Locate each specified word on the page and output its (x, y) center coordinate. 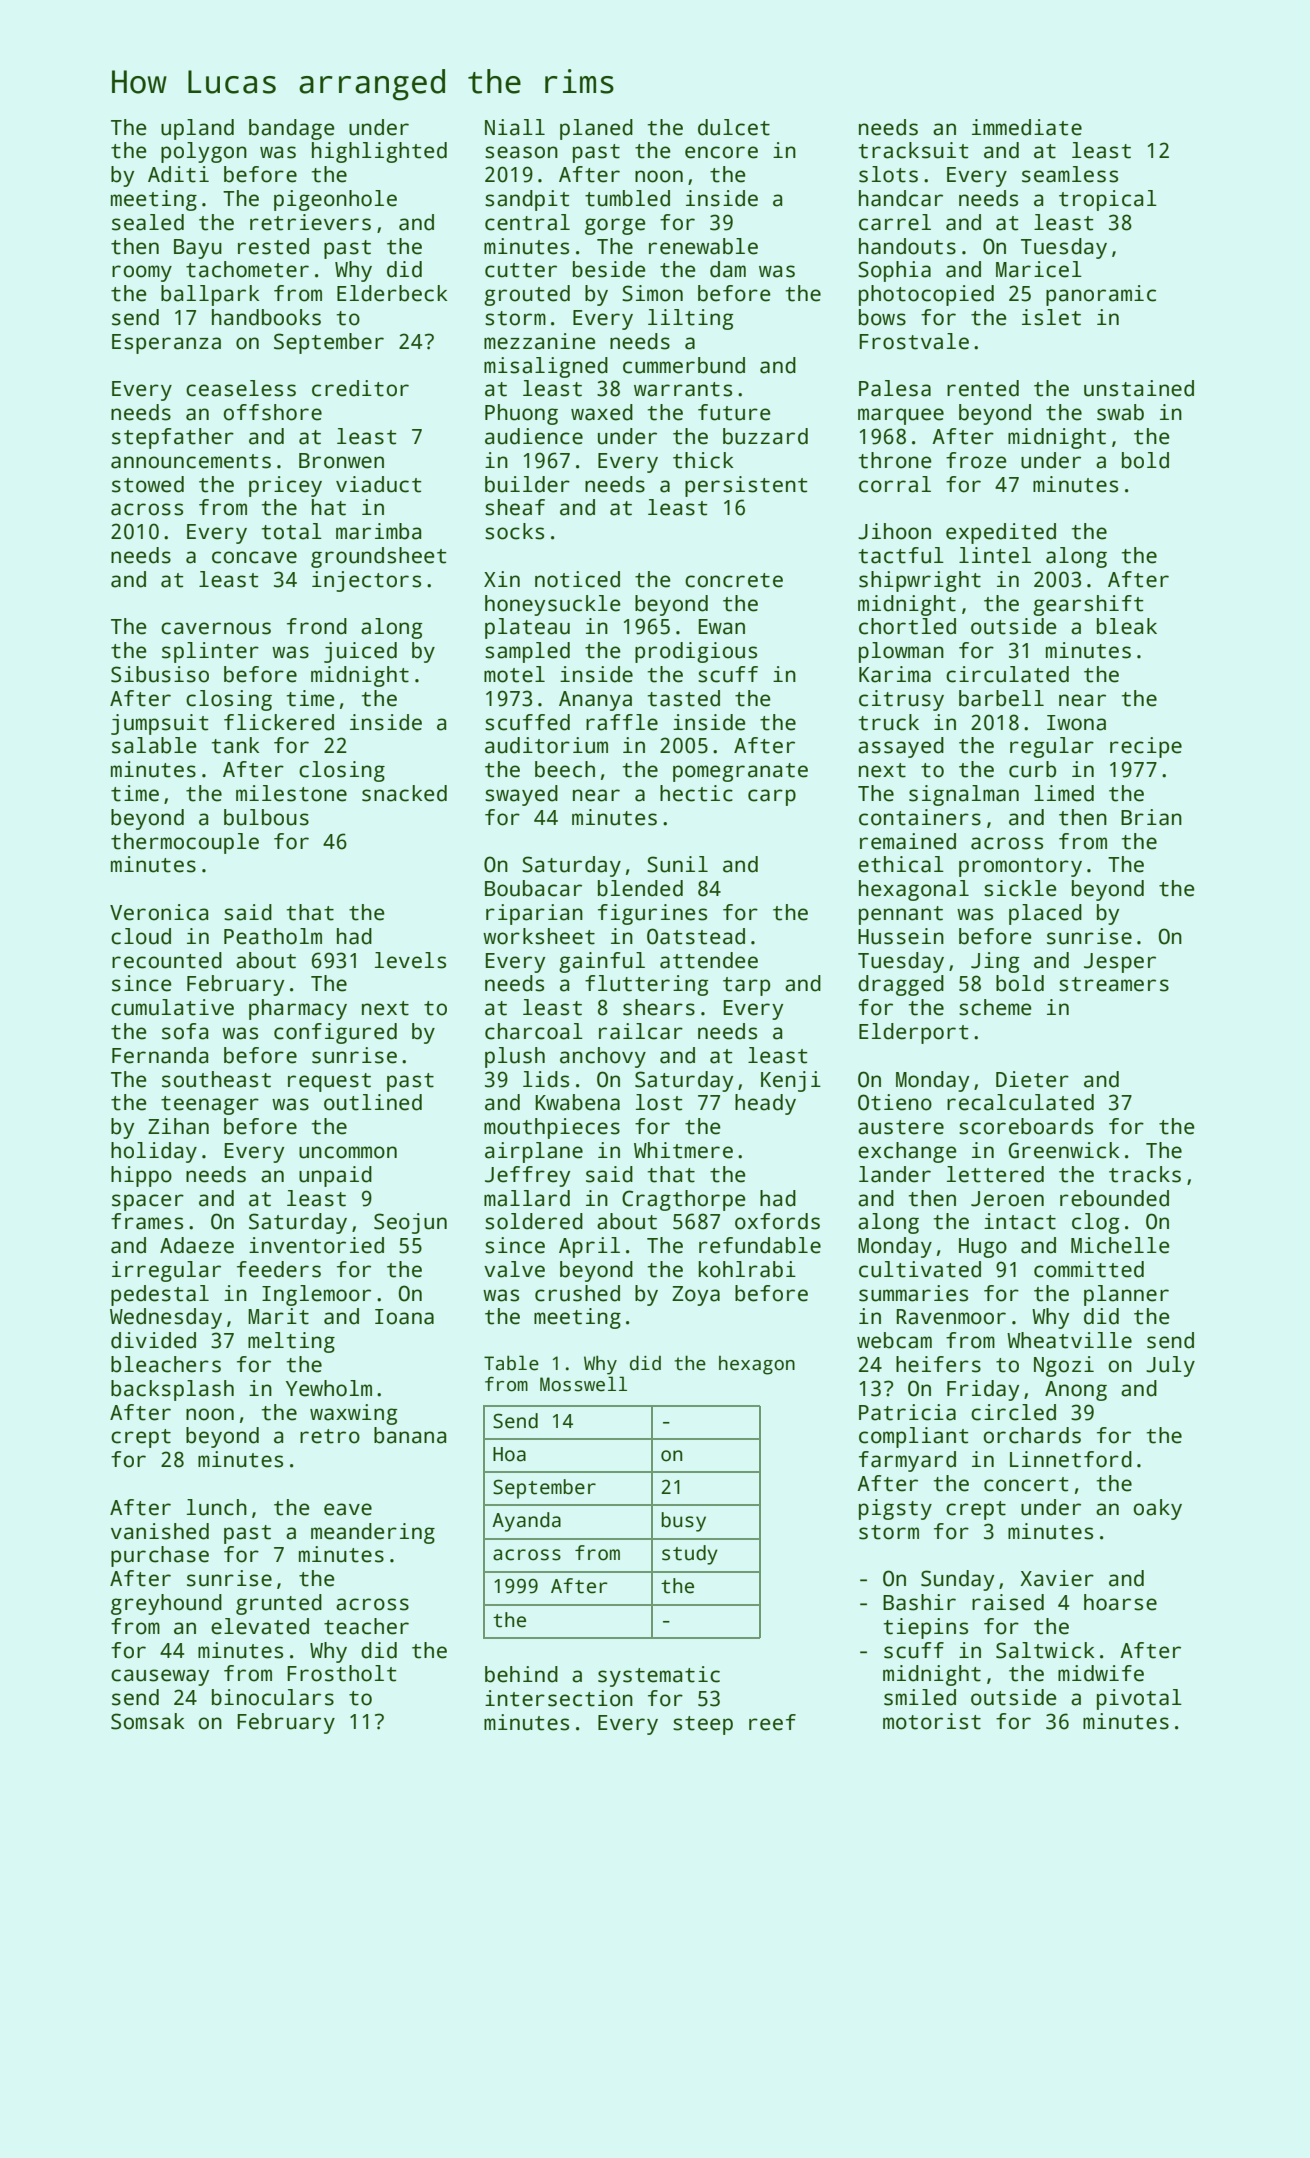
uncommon (348, 1152)
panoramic (1101, 295)
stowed (148, 484)
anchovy (603, 1057)
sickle (1020, 888)
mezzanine (540, 341)
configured (335, 1033)
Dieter (1032, 1079)
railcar (641, 1031)
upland (197, 129)
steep (703, 1725)
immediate (1027, 127)
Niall (515, 127)
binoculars (273, 1697)
